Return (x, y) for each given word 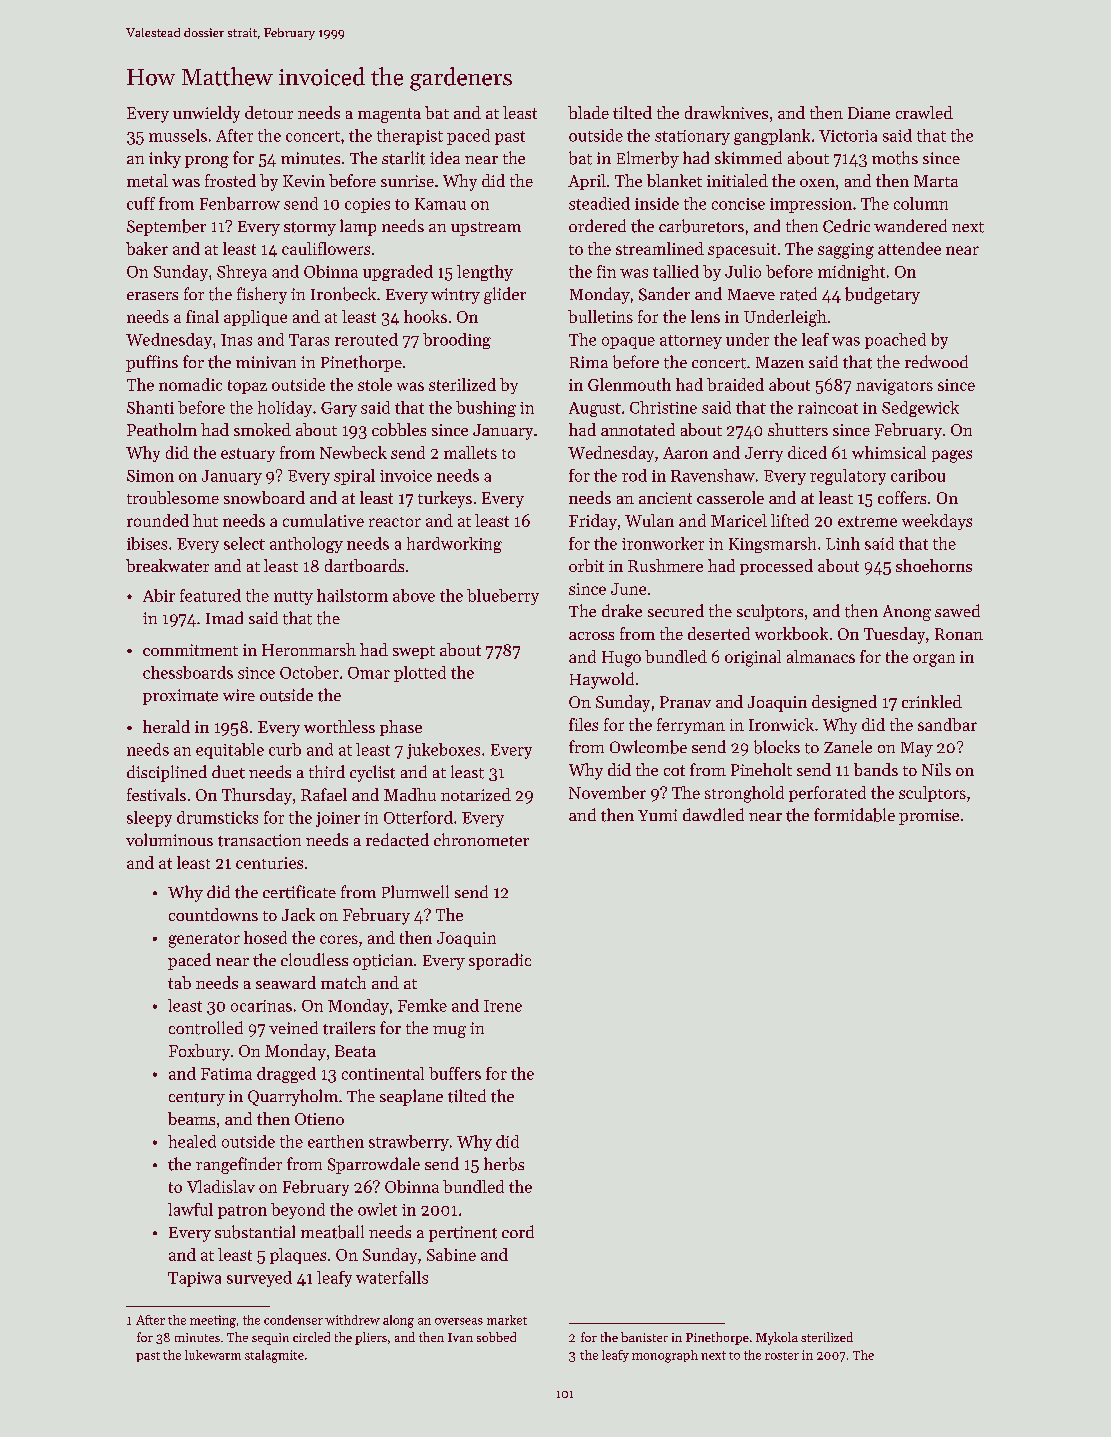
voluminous (169, 839)
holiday (285, 409)
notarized (476, 794)
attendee (909, 248)
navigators (894, 387)
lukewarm (213, 1355)
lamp (358, 227)
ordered (597, 225)
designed (844, 703)
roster (782, 1356)
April (587, 182)
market (507, 1320)
